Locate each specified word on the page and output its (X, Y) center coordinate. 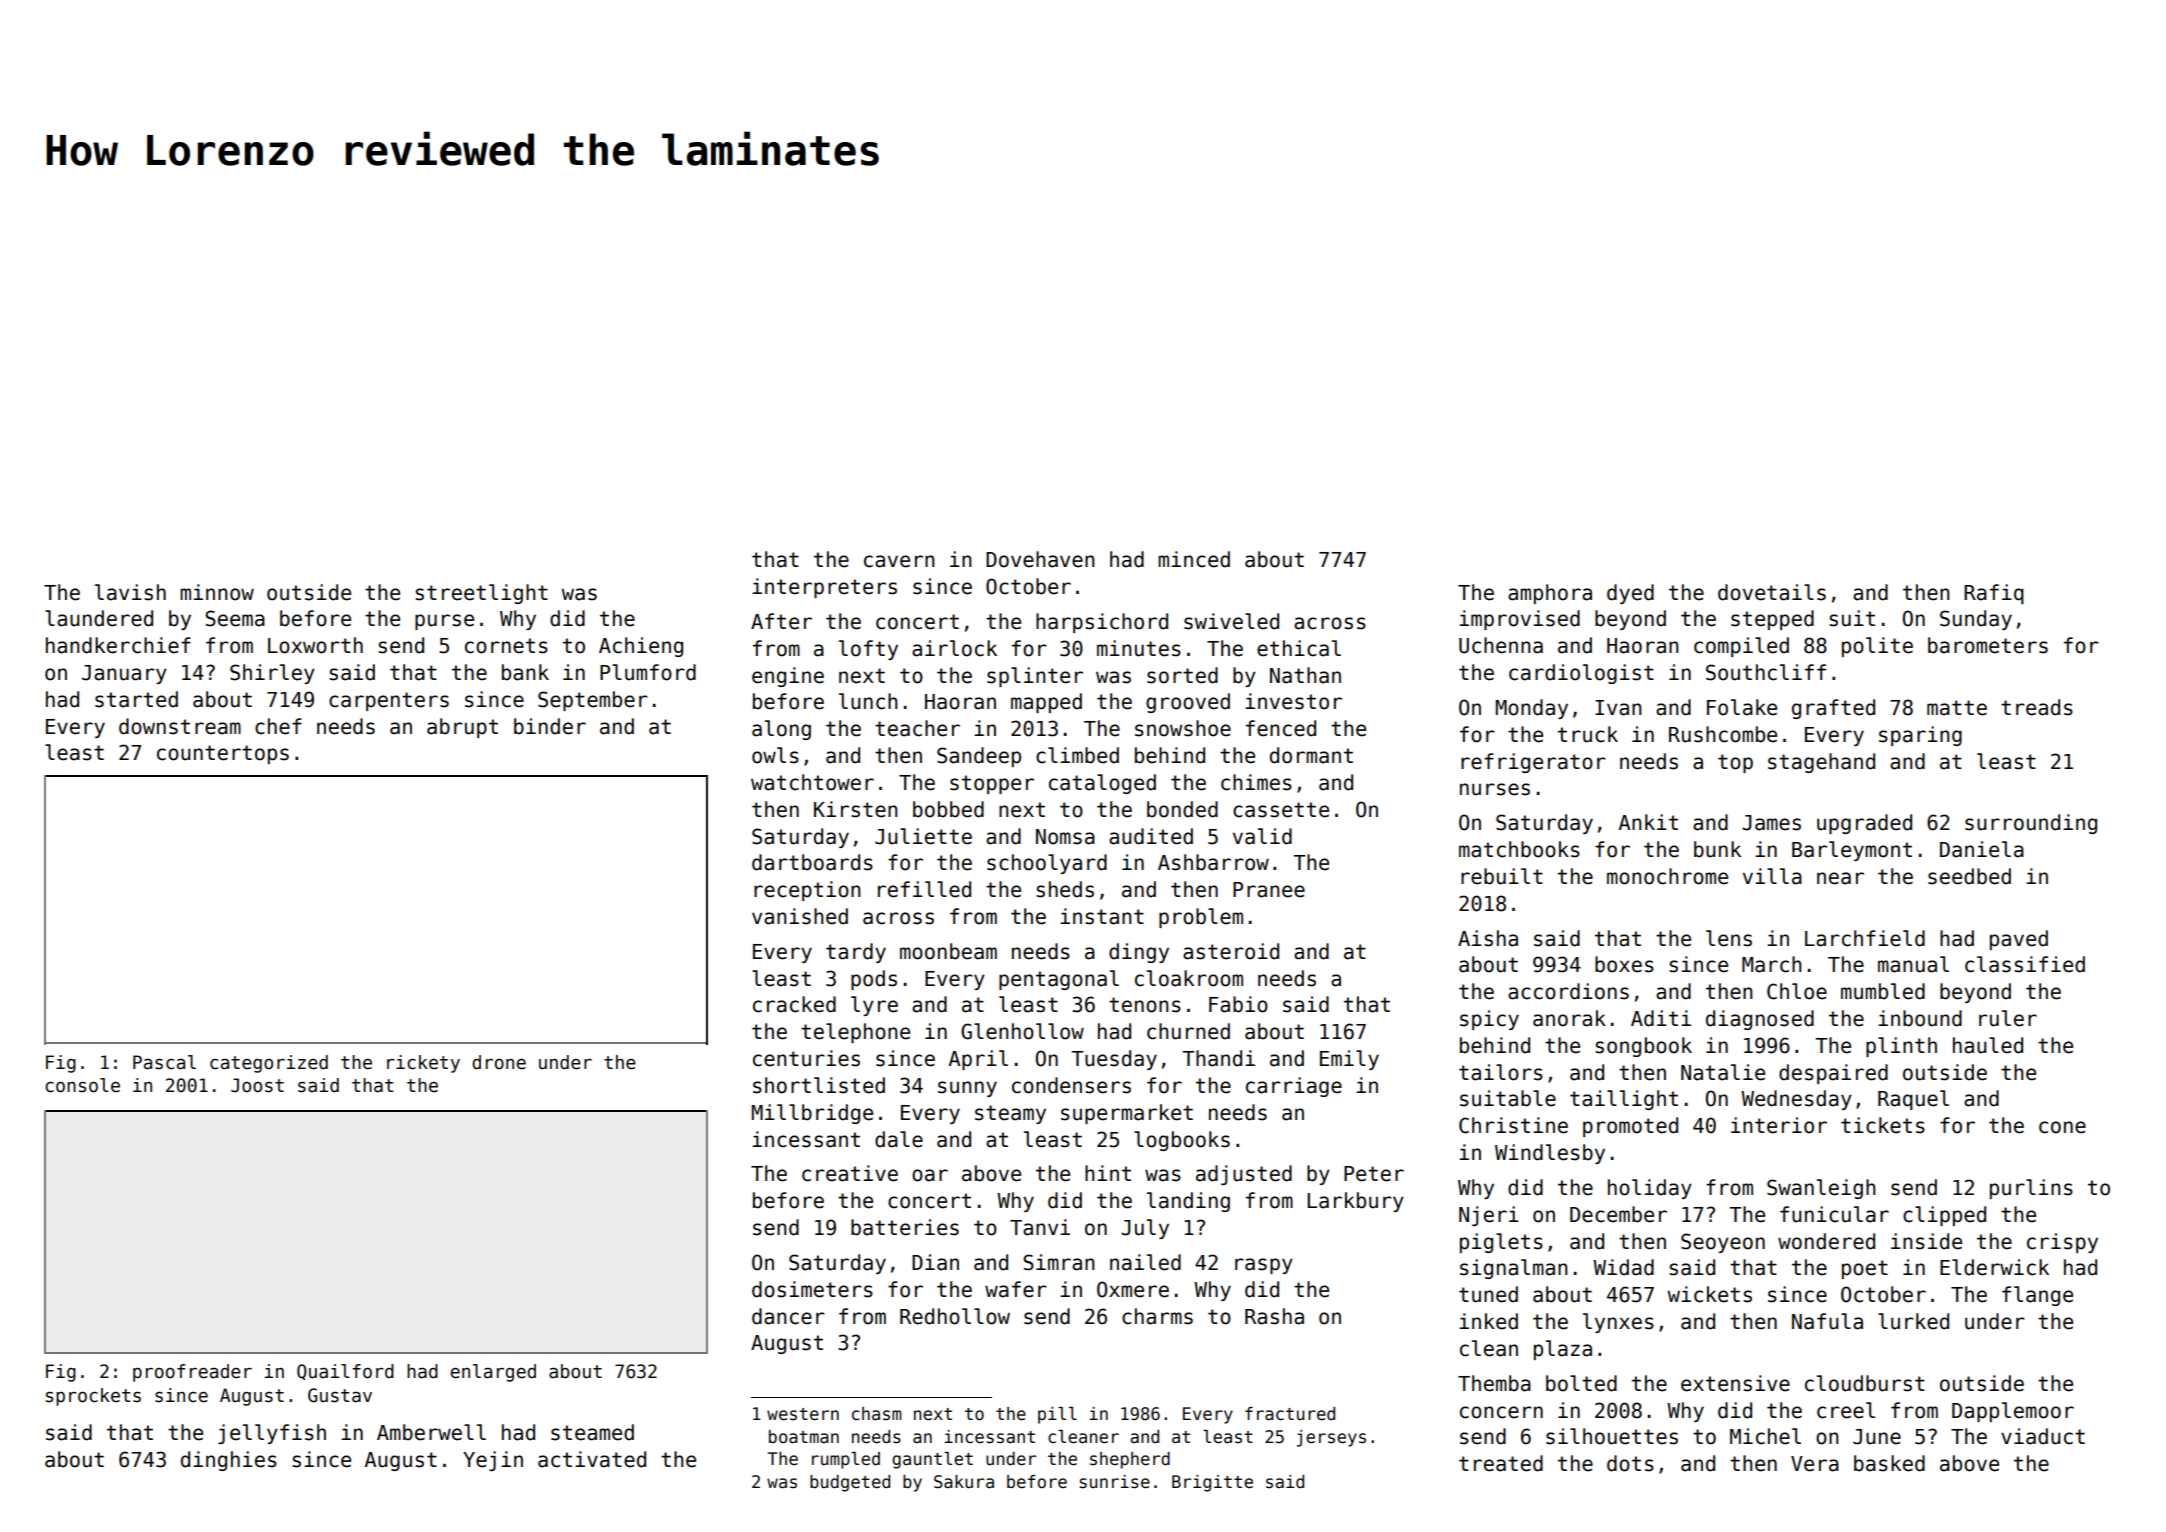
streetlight (481, 594)
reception (807, 891)
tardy (856, 953)
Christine (1513, 1125)
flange (2037, 1296)
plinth (1901, 1047)
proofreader (192, 1373)
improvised (1519, 620)
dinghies (229, 1461)
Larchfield (1865, 938)
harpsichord (1102, 623)
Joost (257, 1085)
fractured (1290, 1414)
